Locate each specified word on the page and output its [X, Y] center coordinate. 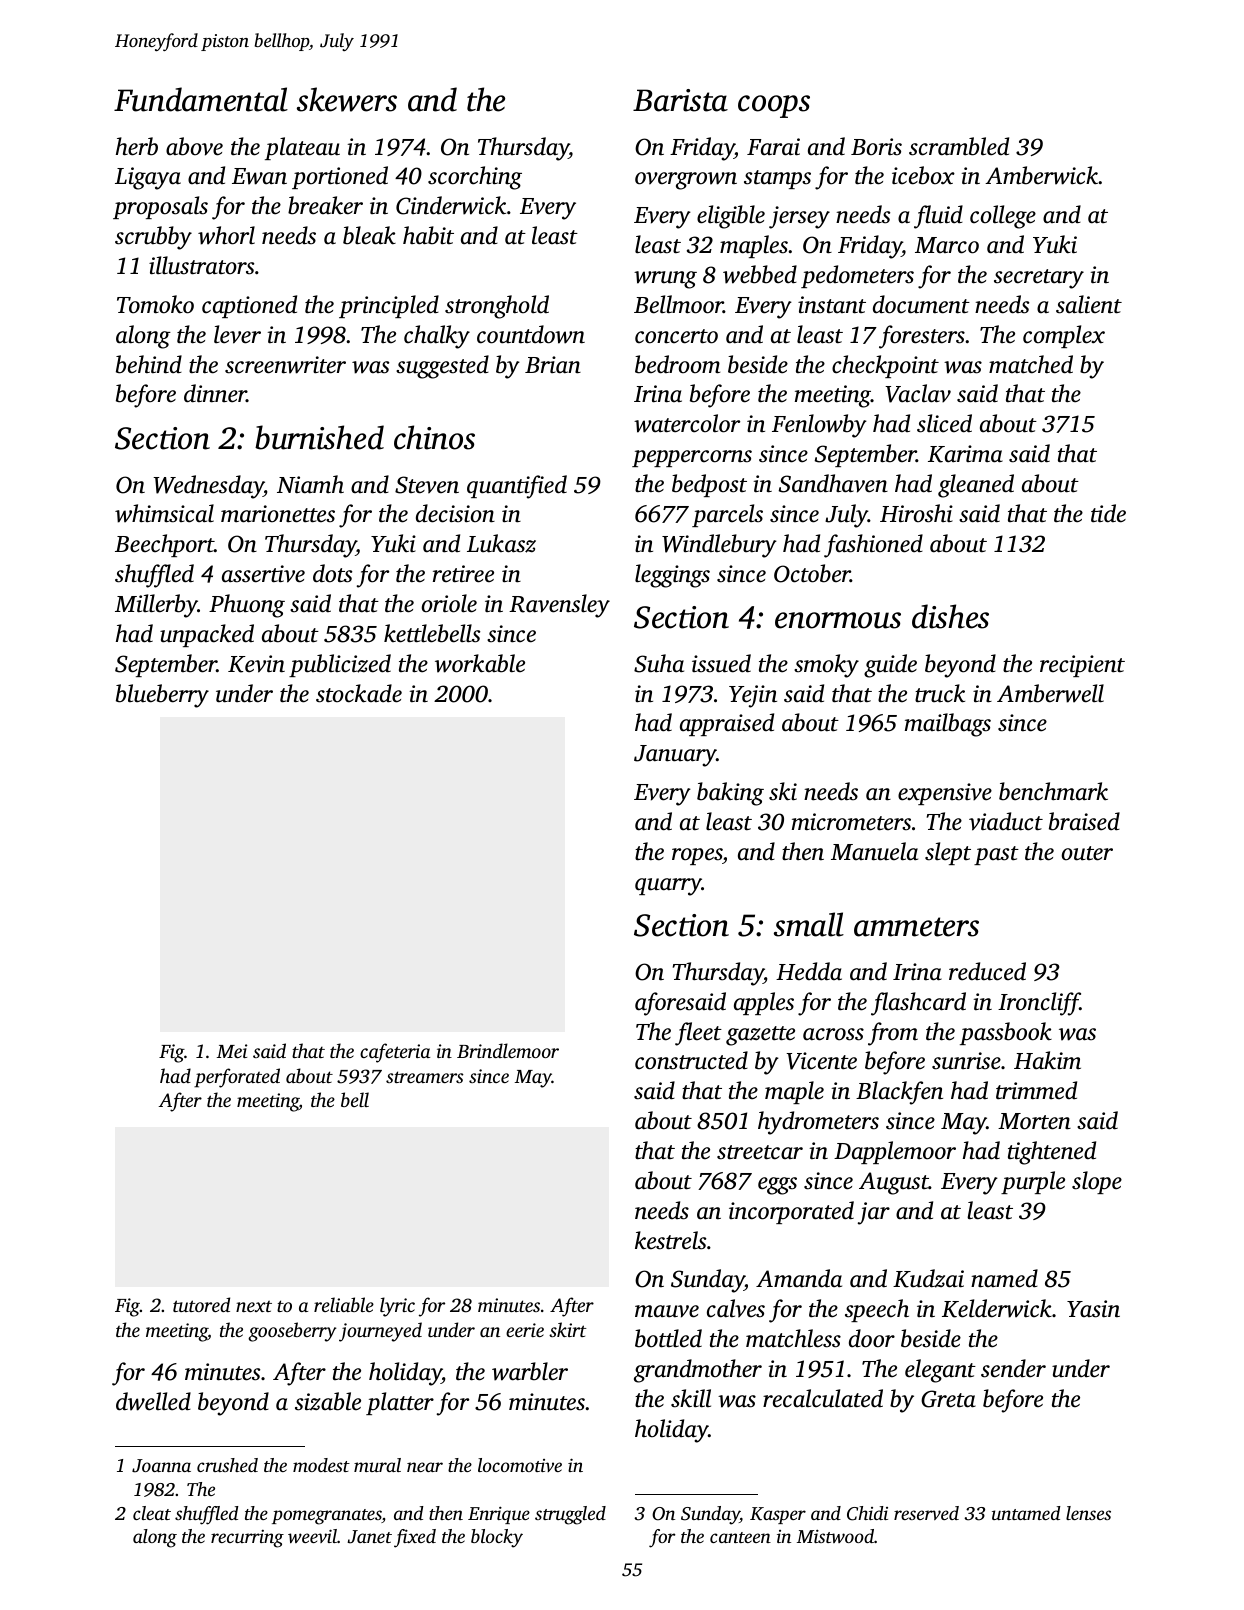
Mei [232, 1051]
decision [455, 513]
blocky [497, 1538]
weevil [312, 1536]
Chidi [867, 1513]
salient [1089, 304]
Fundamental [201, 99]
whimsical [164, 513]
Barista [680, 100]
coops [774, 106]
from [893, 1034]
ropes [697, 856]
